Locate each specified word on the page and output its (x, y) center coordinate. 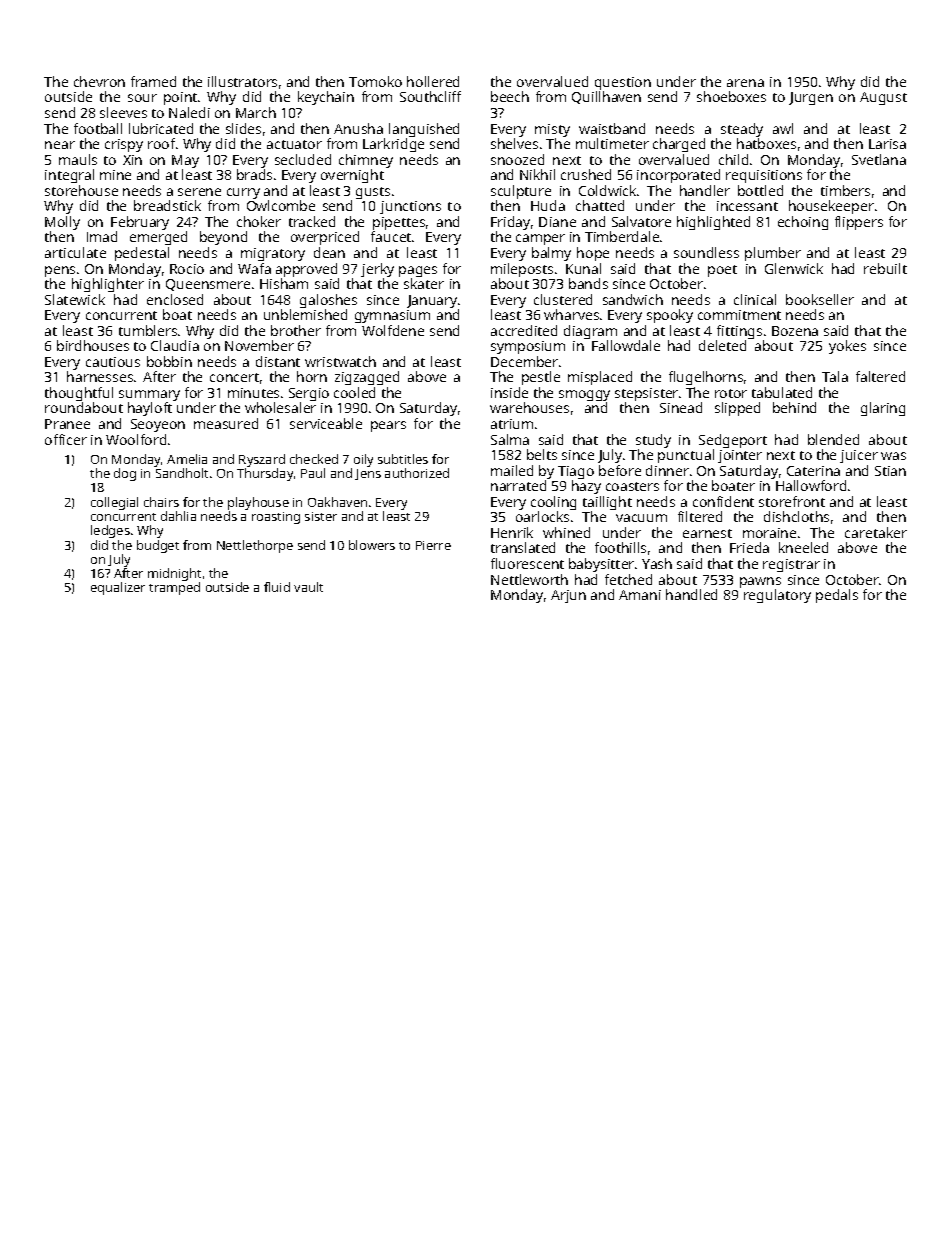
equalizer (118, 588)
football (98, 128)
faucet (391, 236)
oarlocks (542, 516)
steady (742, 130)
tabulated (782, 392)
